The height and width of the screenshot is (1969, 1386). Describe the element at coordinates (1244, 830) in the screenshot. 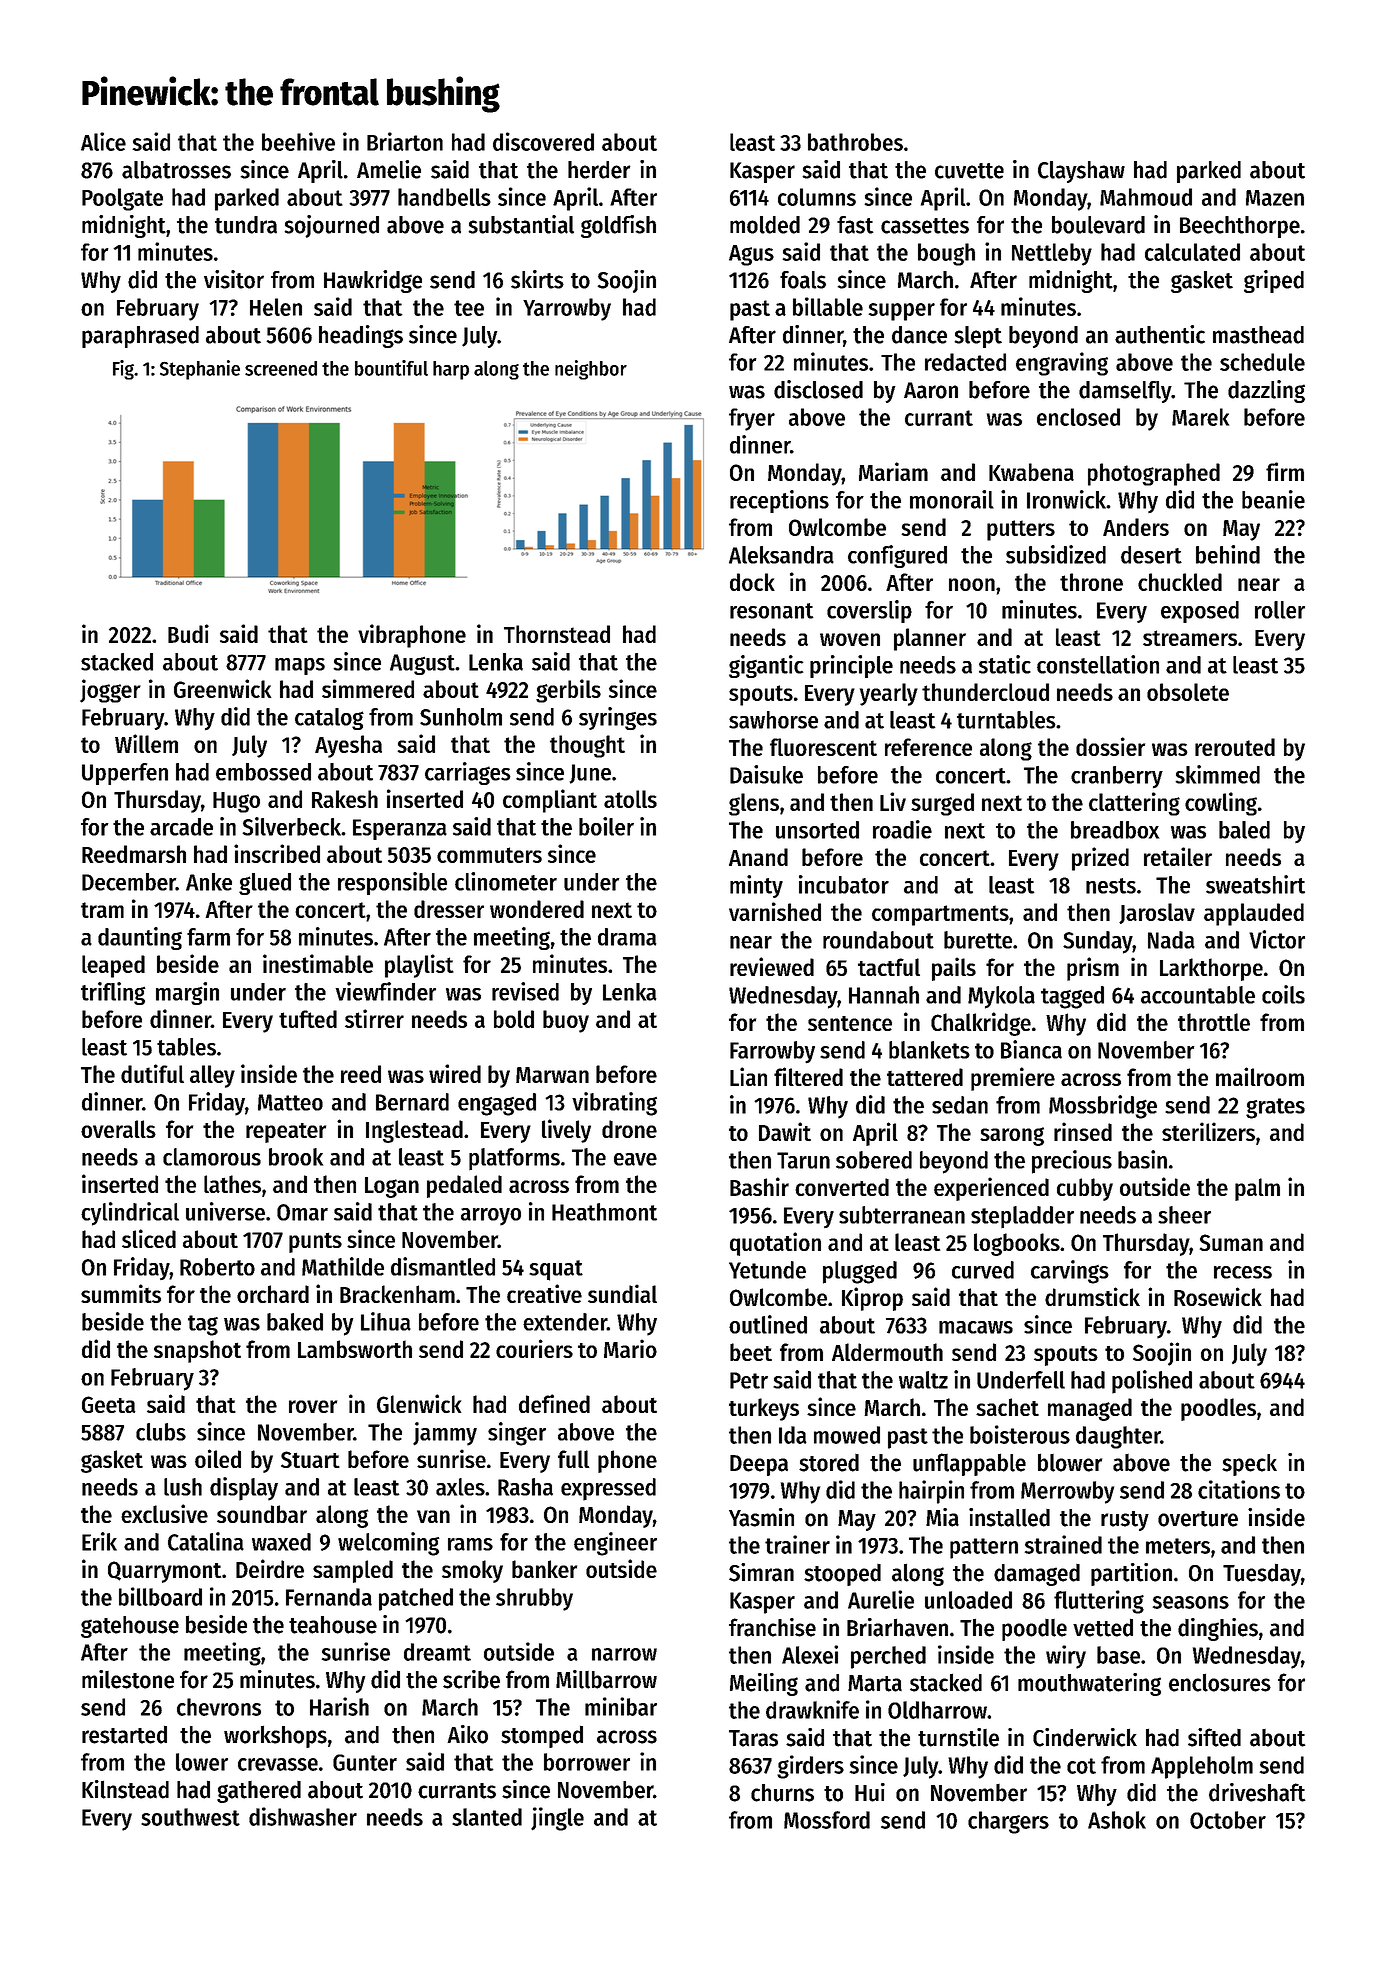

I see `baled` at that location.
